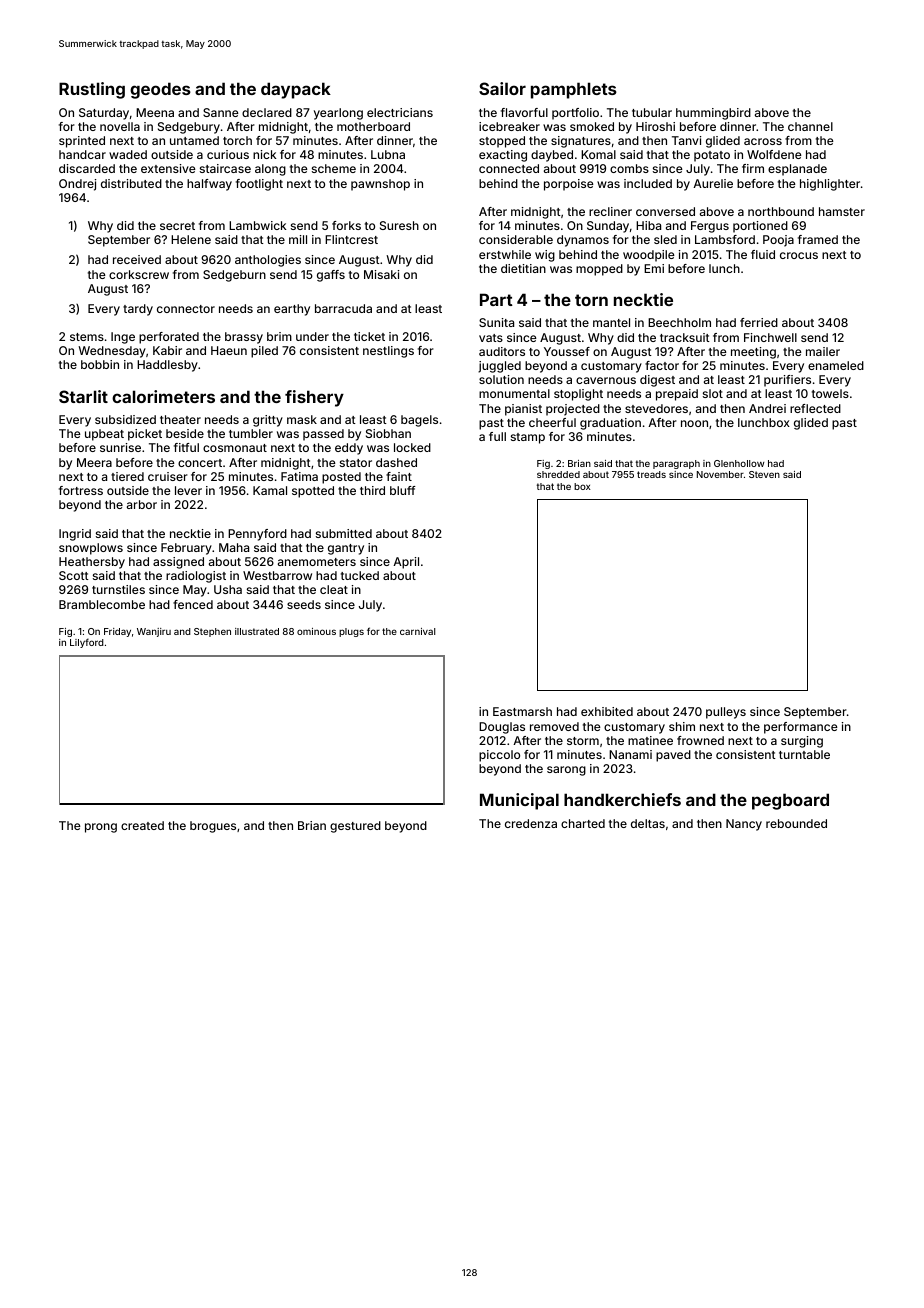 The height and width of the image is (1308, 924). What do you see at coordinates (502, 728) in the image?
I see `Douglas` at bounding box center [502, 728].
